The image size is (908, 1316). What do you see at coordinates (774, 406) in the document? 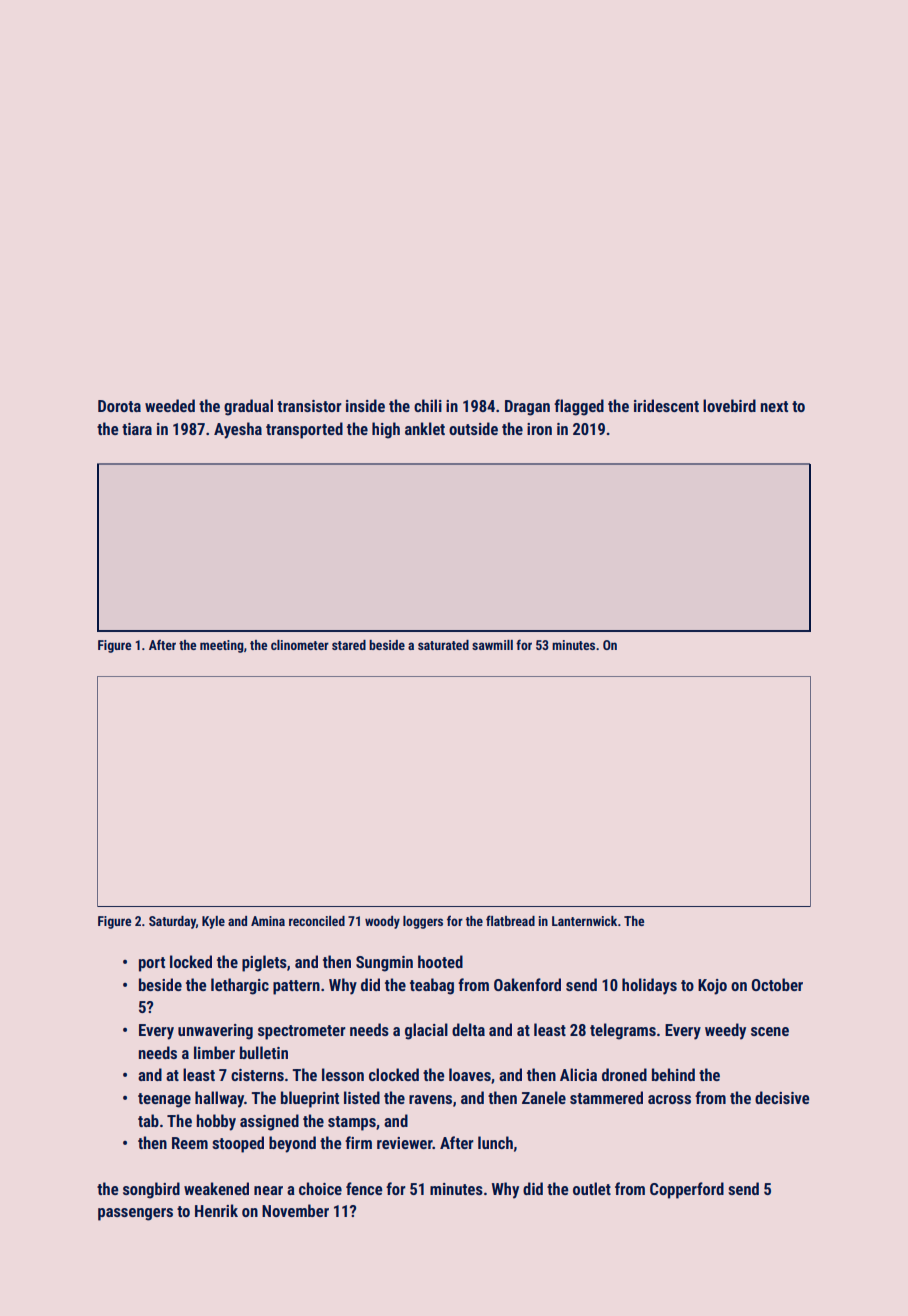
I see `next` at bounding box center [774, 406].
